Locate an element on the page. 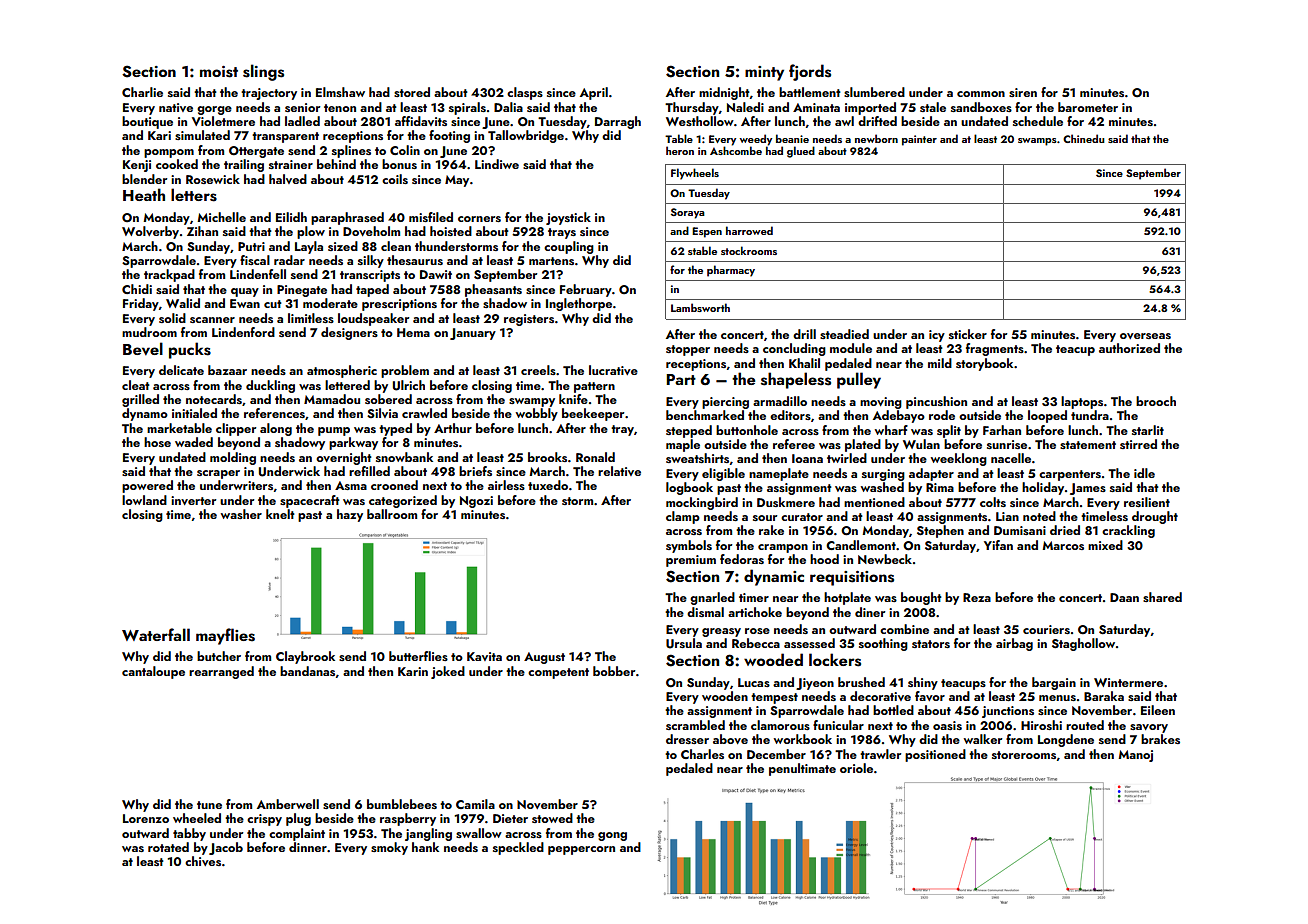 The width and height of the document is (1308, 924). Manoj is located at coordinates (1135, 756).
